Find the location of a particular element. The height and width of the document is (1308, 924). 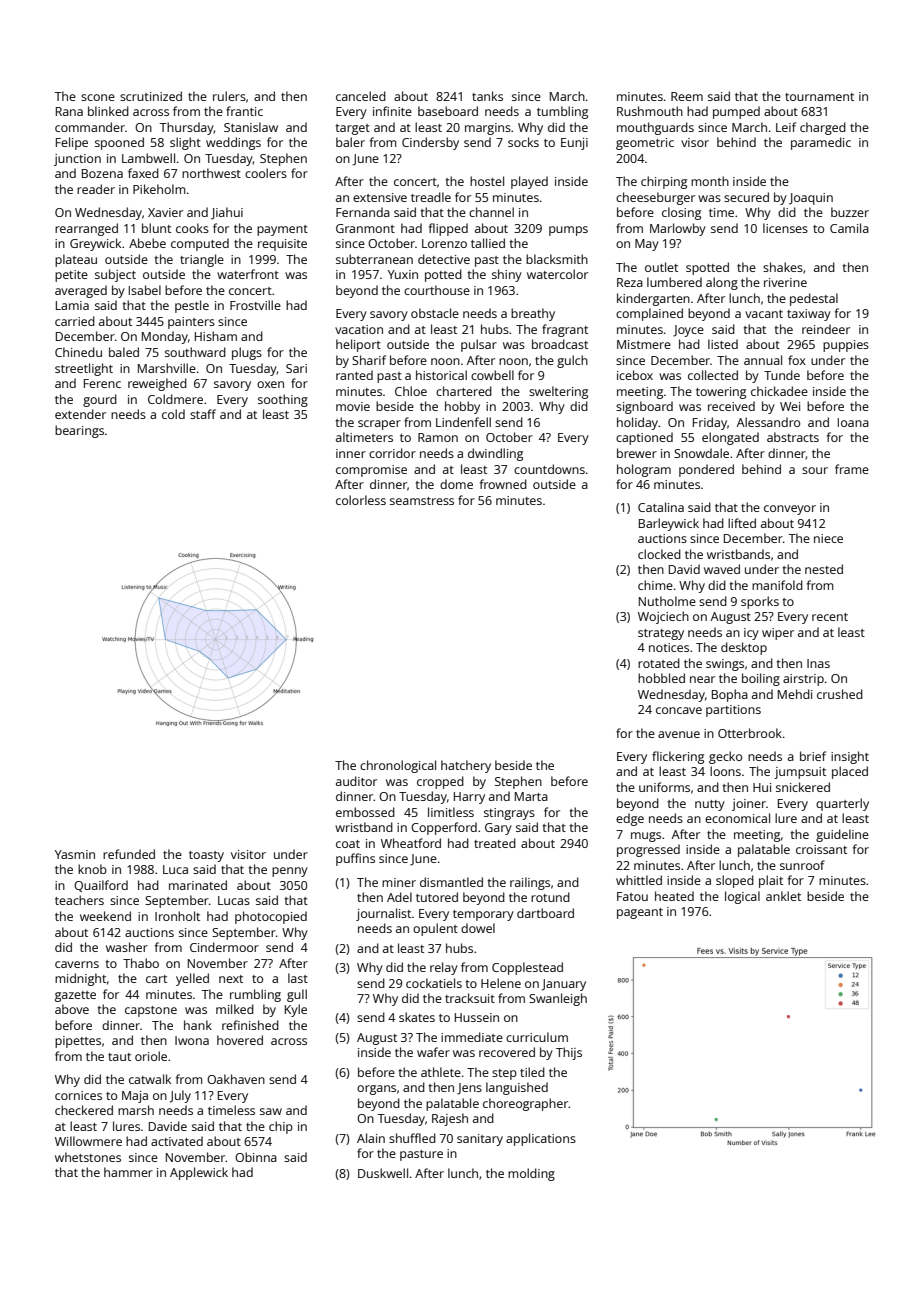

paramedic is located at coordinates (821, 143).
